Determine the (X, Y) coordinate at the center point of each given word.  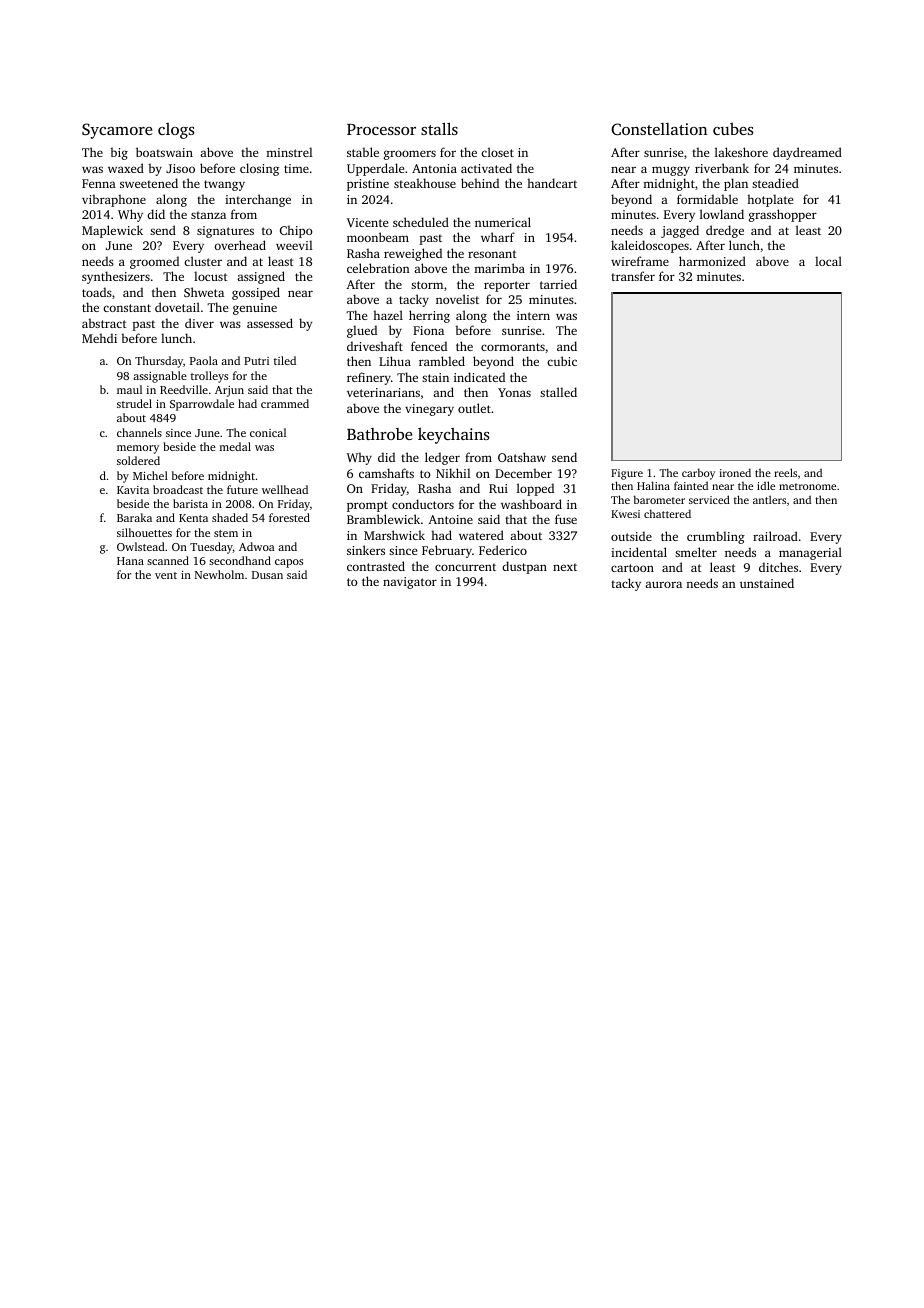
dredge (725, 231)
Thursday (159, 362)
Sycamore (117, 131)
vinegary (429, 410)
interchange (258, 200)
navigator (410, 583)
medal (235, 446)
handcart (552, 183)
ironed (735, 472)
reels (785, 472)
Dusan (267, 575)
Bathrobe (380, 434)
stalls (439, 128)
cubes (733, 129)
